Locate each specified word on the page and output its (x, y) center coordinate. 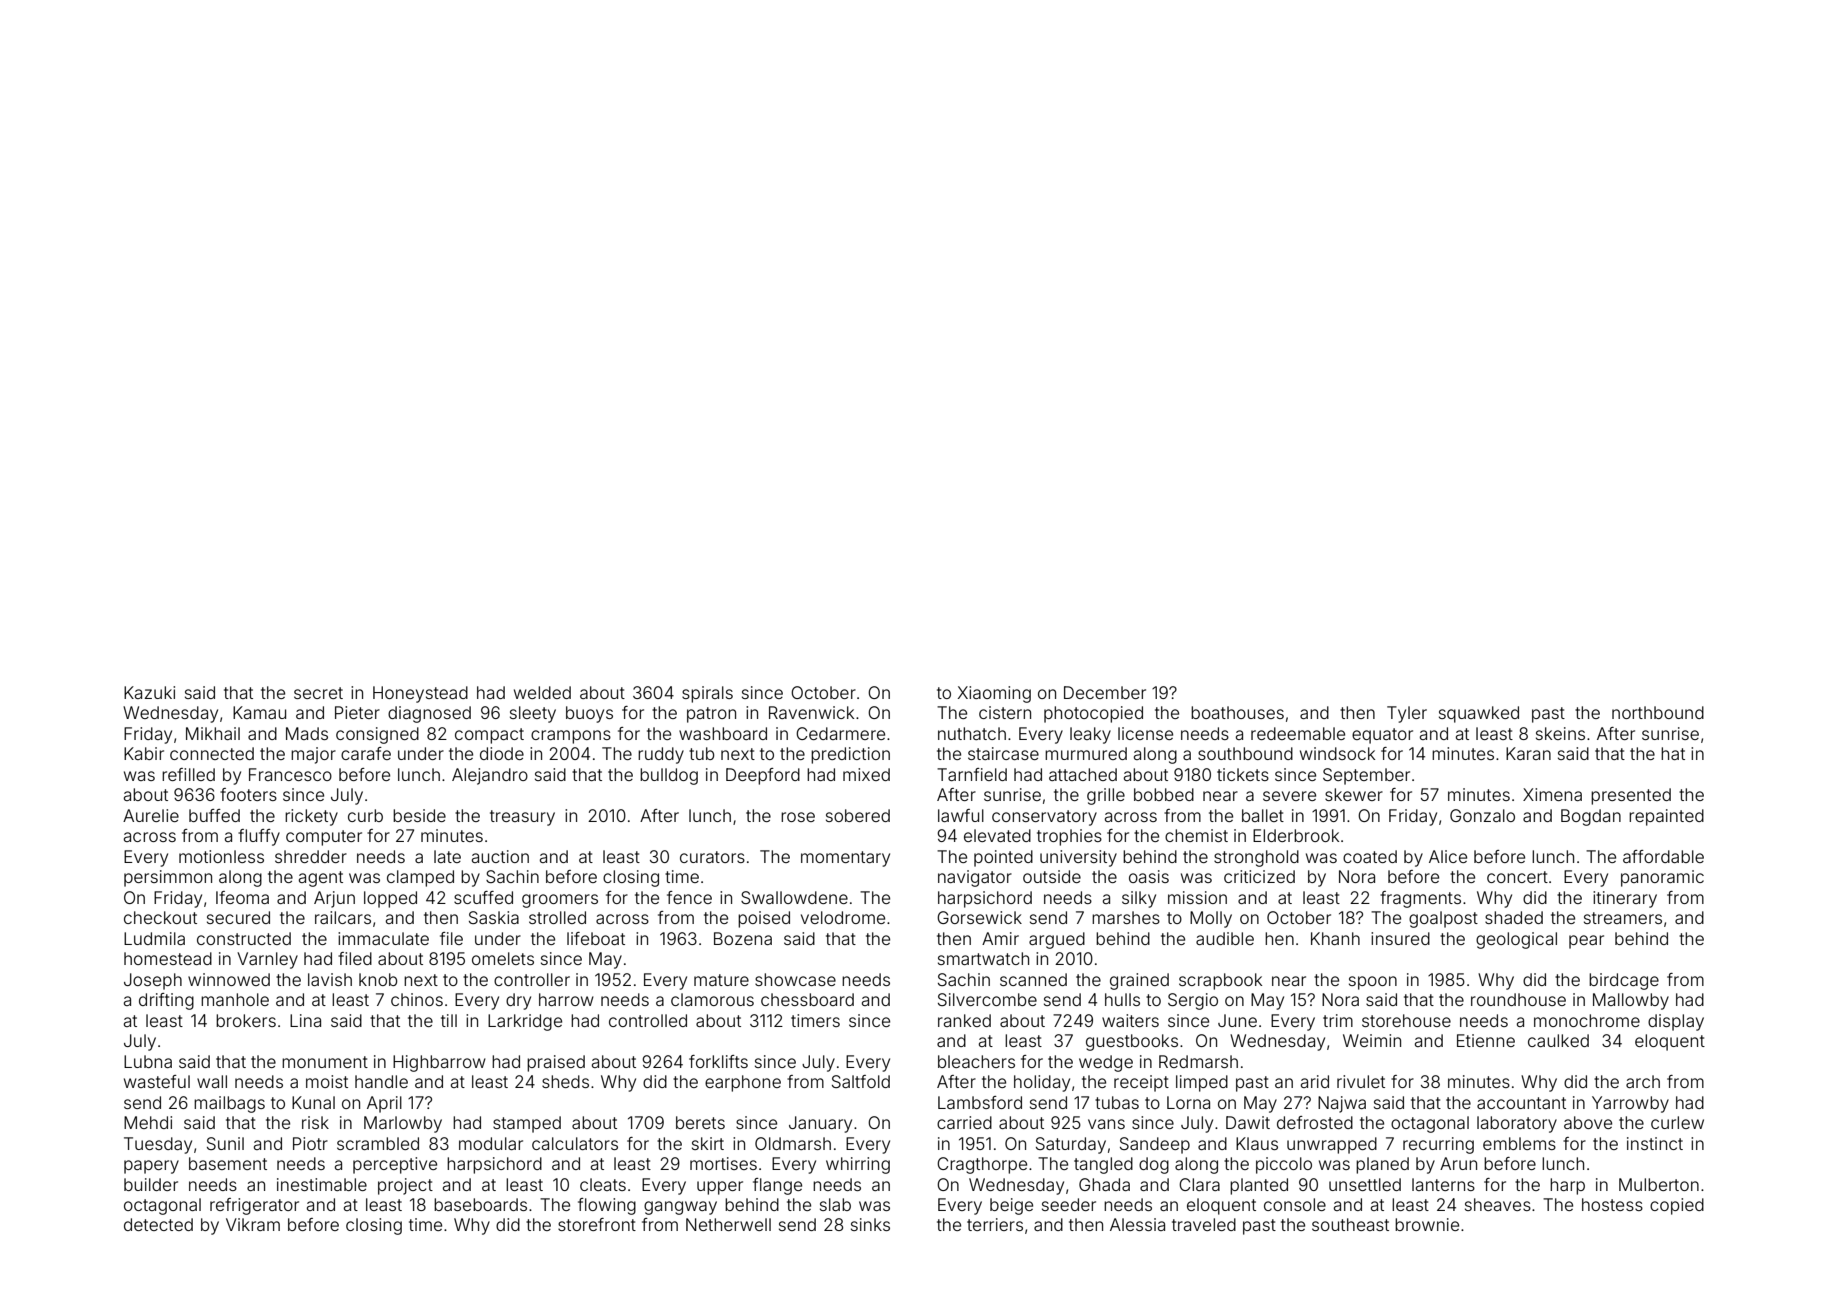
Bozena (743, 938)
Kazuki (149, 692)
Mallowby (1631, 1001)
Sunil (225, 1143)
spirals (707, 694)
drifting (166, 1001)
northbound (1658, 712)
